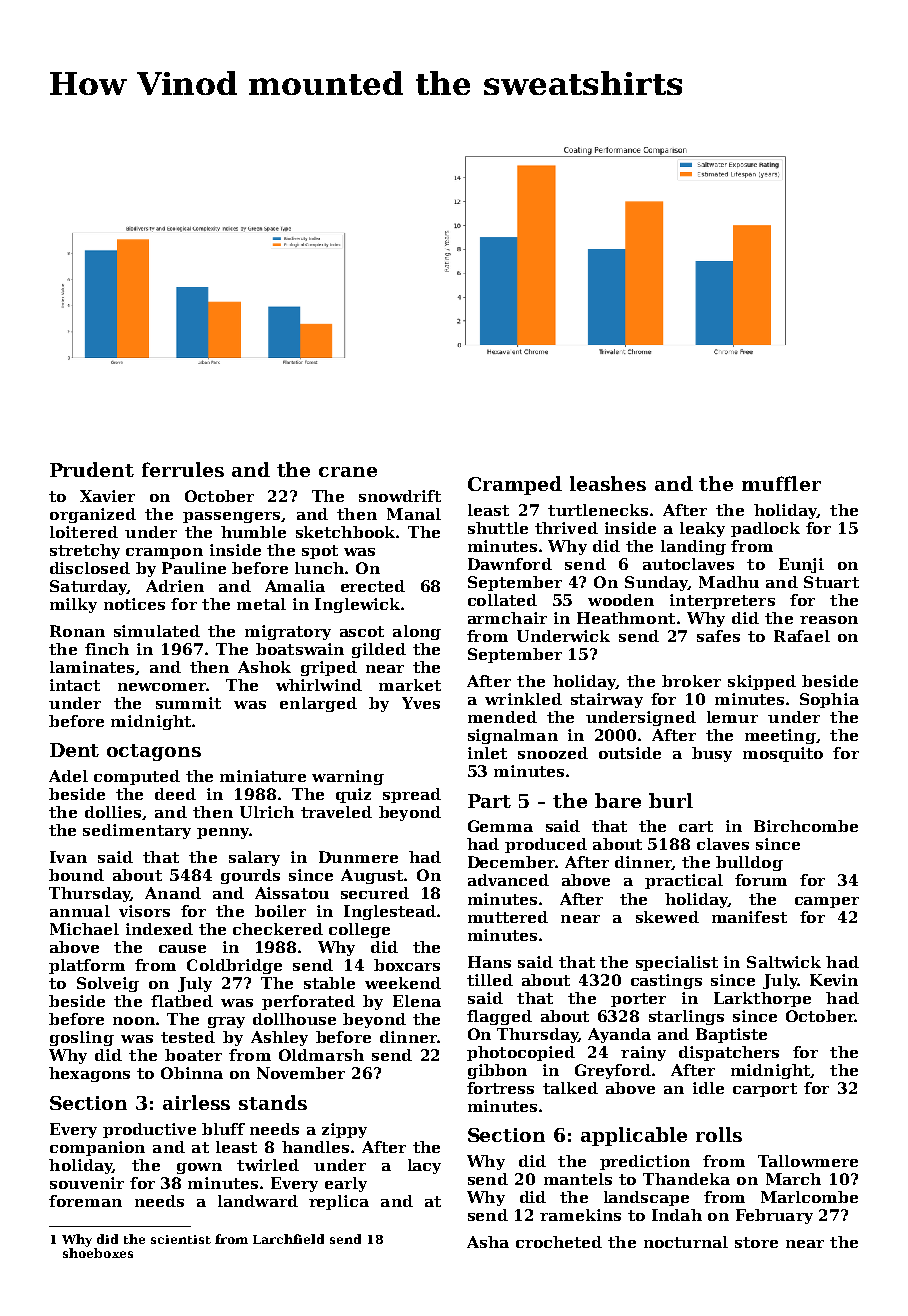 This image has height=1316, width=908. What do you see at coordinates (183, 469) in the image?
I see `ferrules` at bounding box center [183, 469].
